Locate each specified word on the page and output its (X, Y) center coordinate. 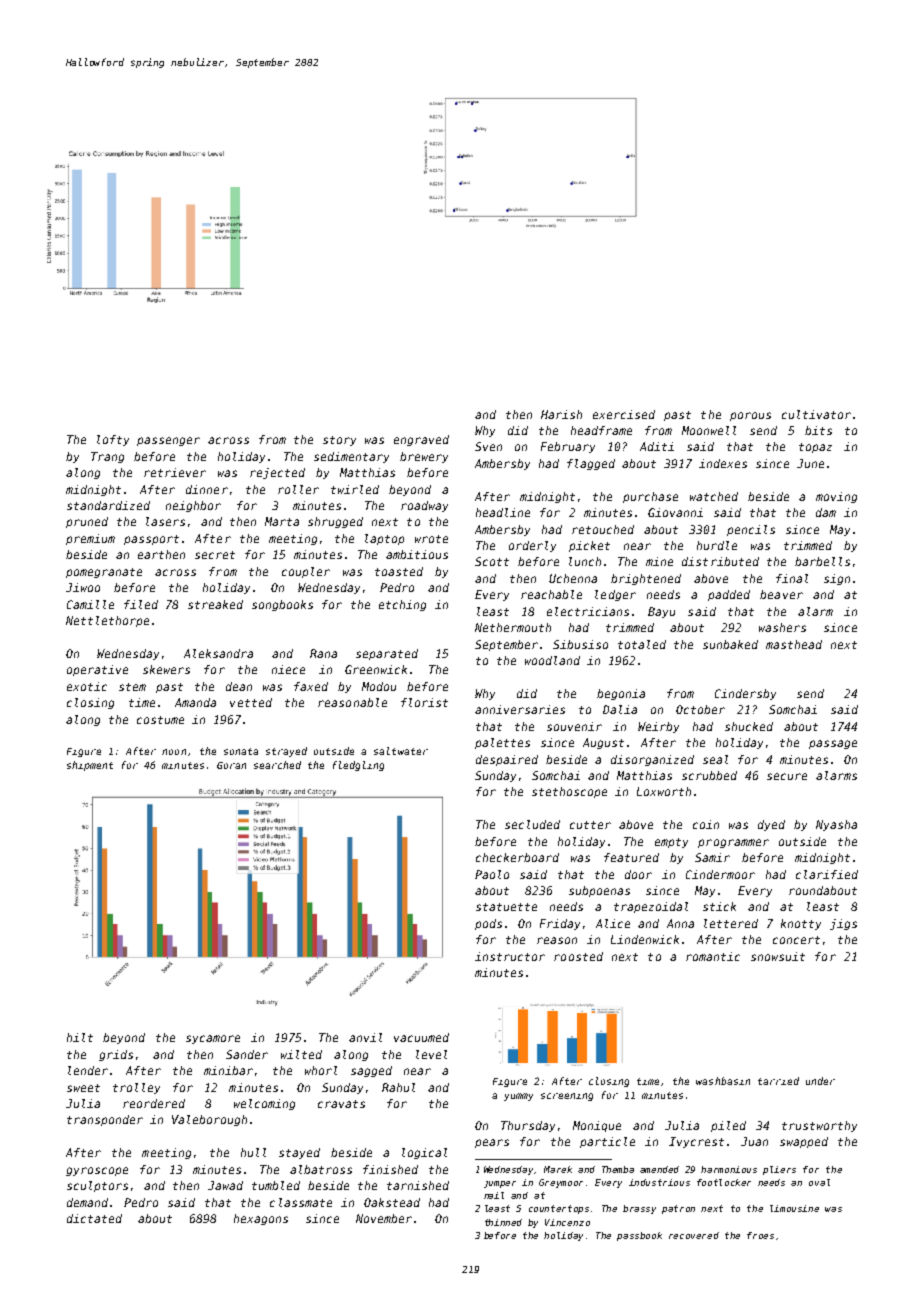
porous (750, 416)
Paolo (492, 874)
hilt (80, 1037)
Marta (282, 521)
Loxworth (664, 791)
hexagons (261, 1219)
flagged (591, 464)
